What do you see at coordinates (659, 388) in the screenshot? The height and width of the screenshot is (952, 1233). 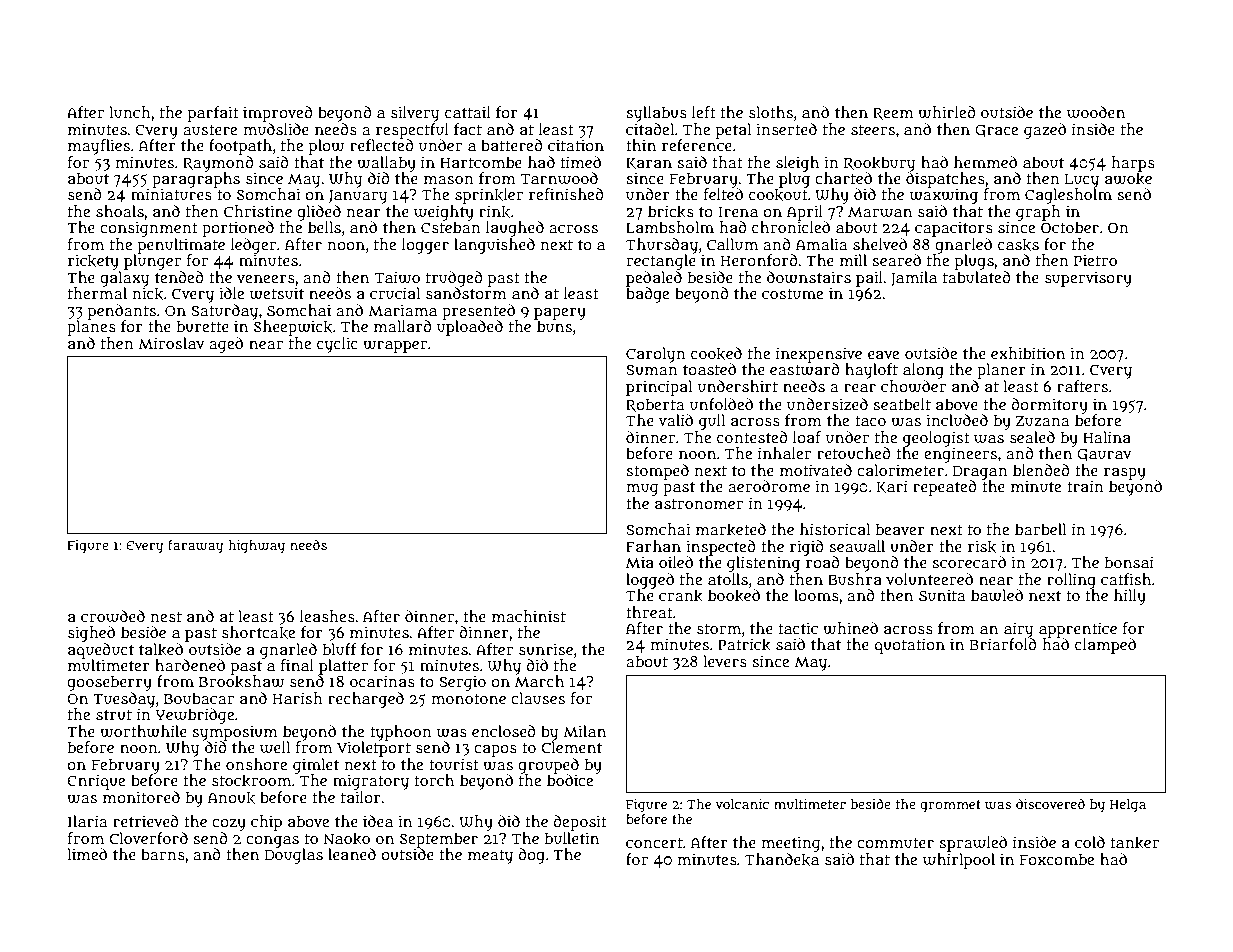 I see `principal` at bounding box center [659, 388].
